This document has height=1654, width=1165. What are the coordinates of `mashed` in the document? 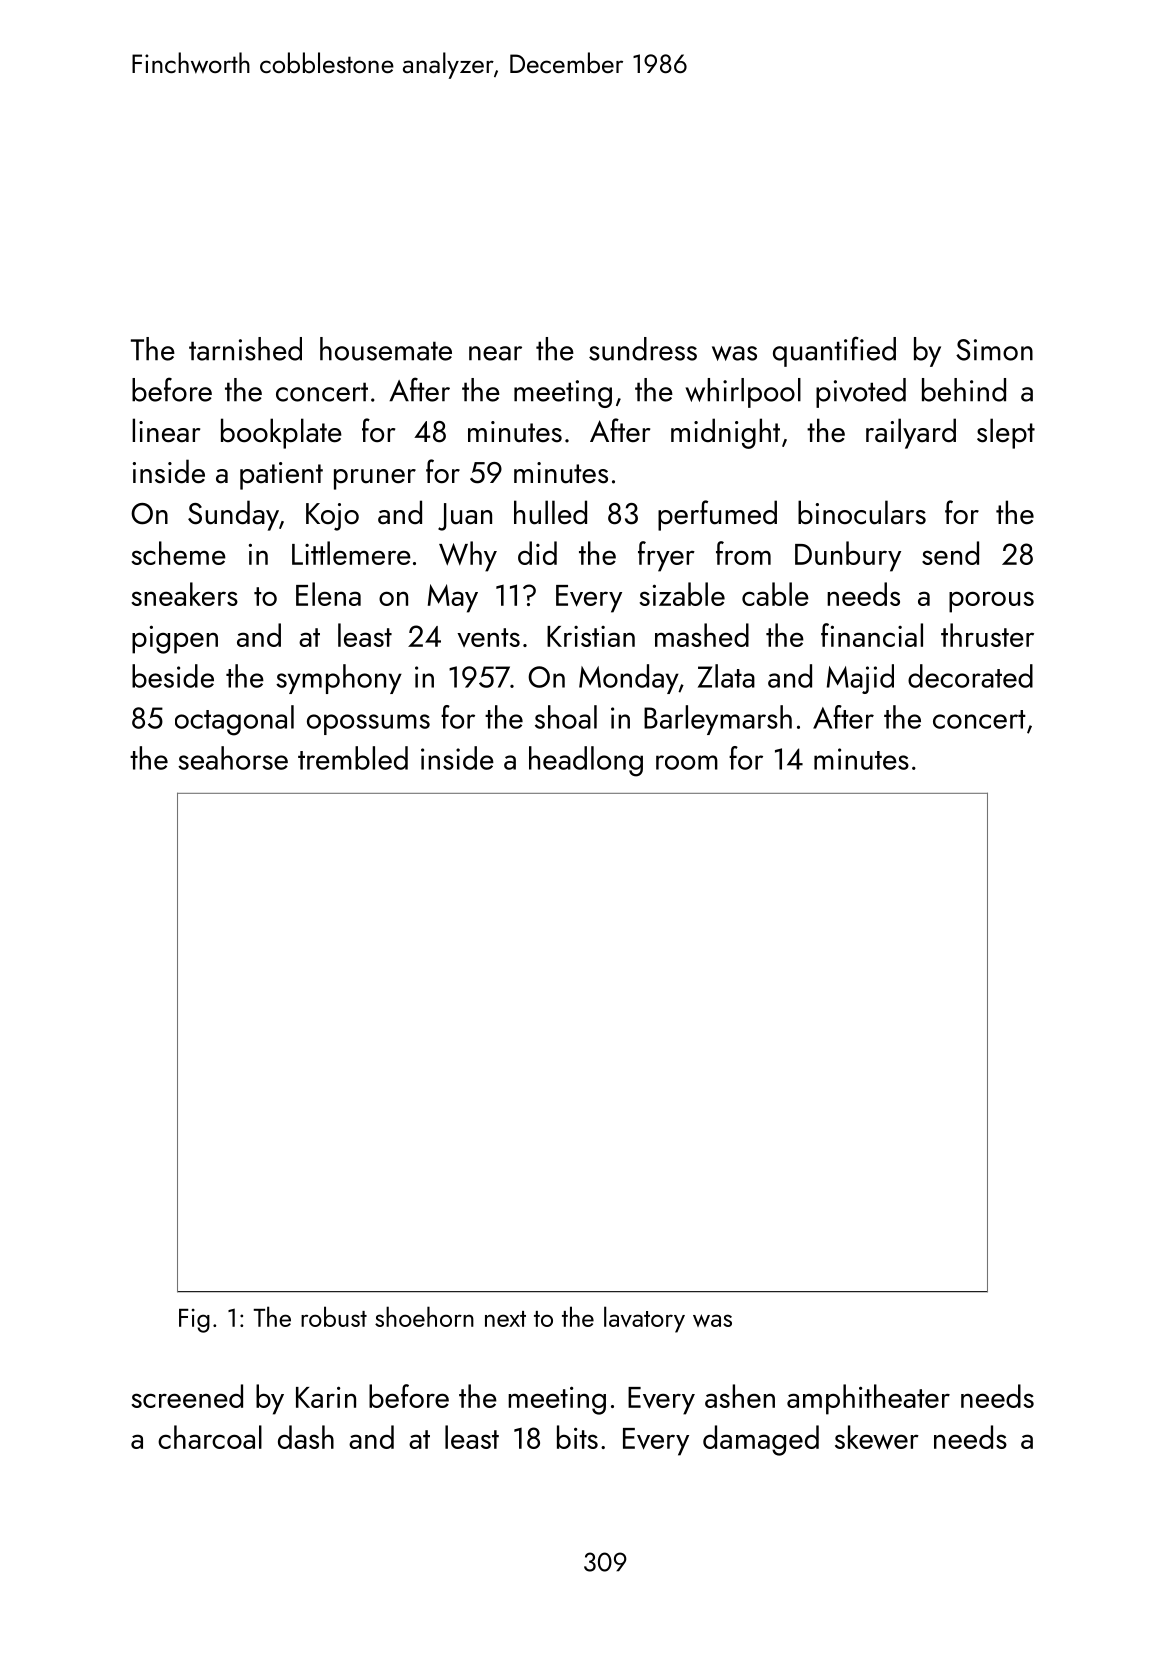 It's located at (702, 635).
